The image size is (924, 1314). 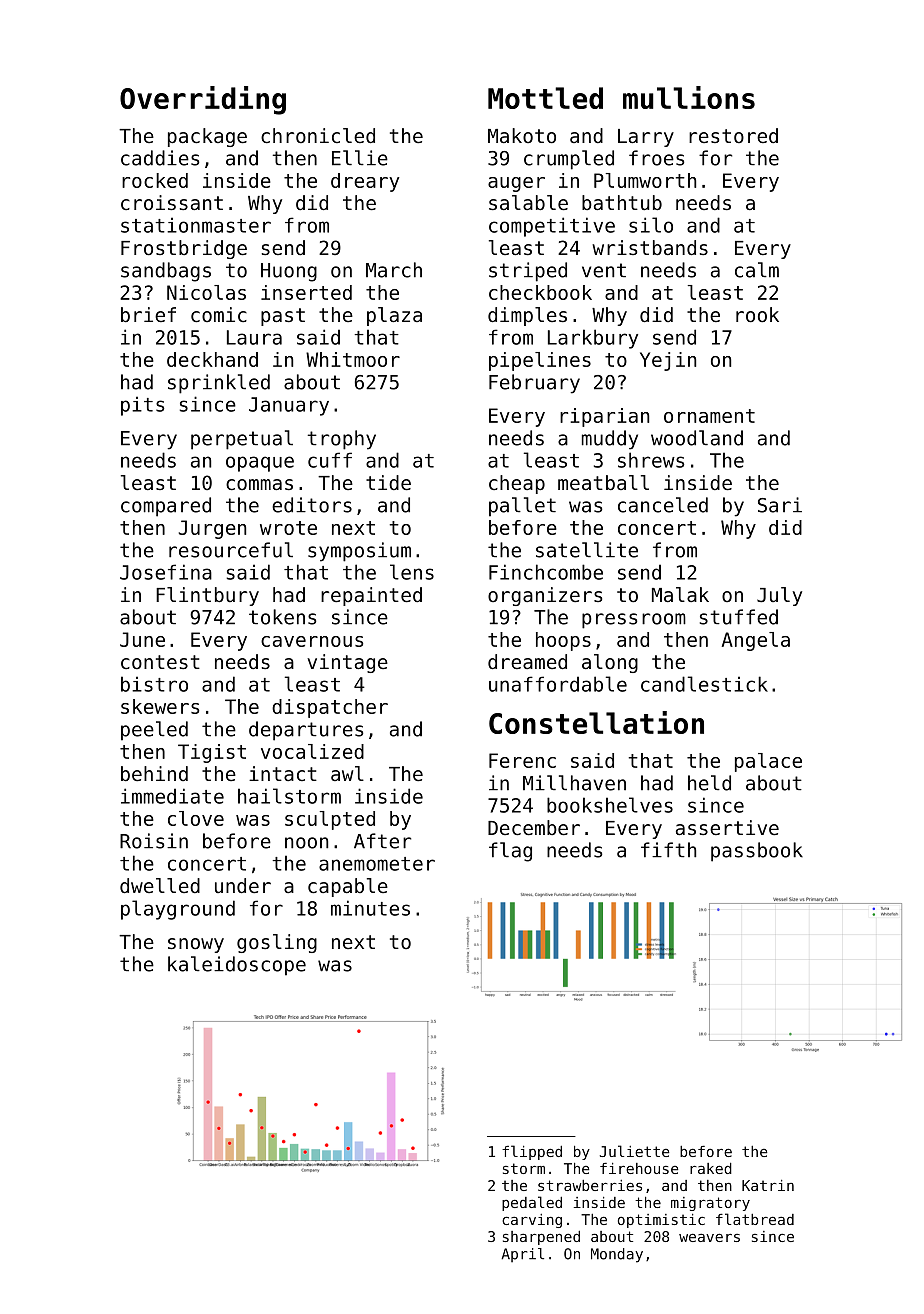 I want to click on under, so click(x=243, y=886).
